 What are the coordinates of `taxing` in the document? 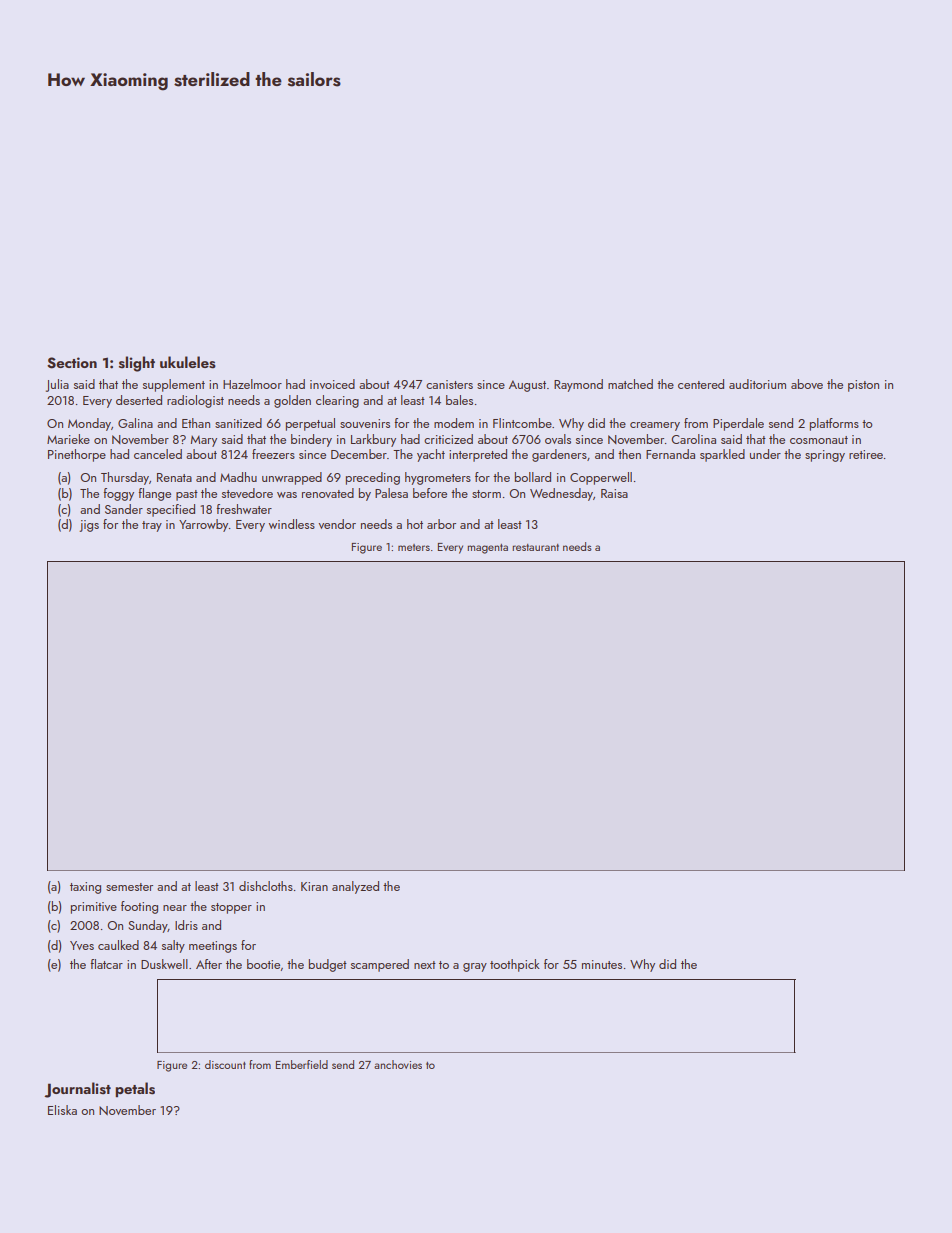 It's located at (85, 888).
